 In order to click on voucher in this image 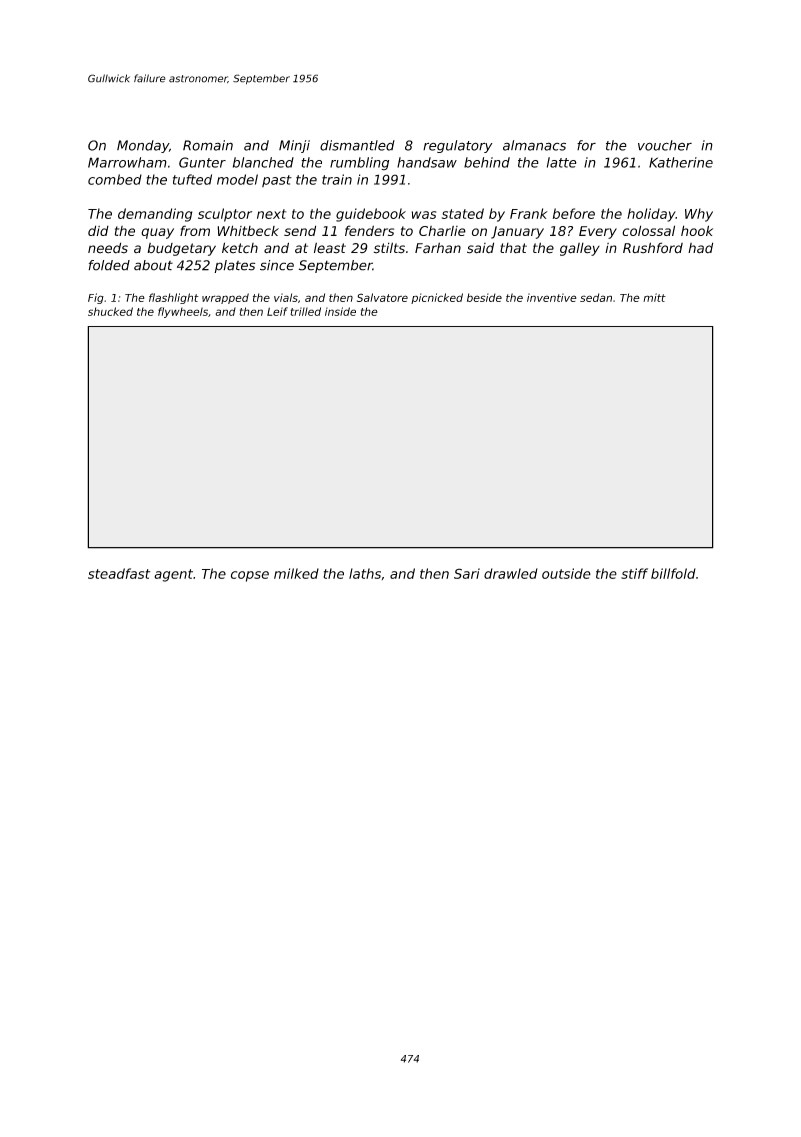, I will do `click(665, 145)`.
